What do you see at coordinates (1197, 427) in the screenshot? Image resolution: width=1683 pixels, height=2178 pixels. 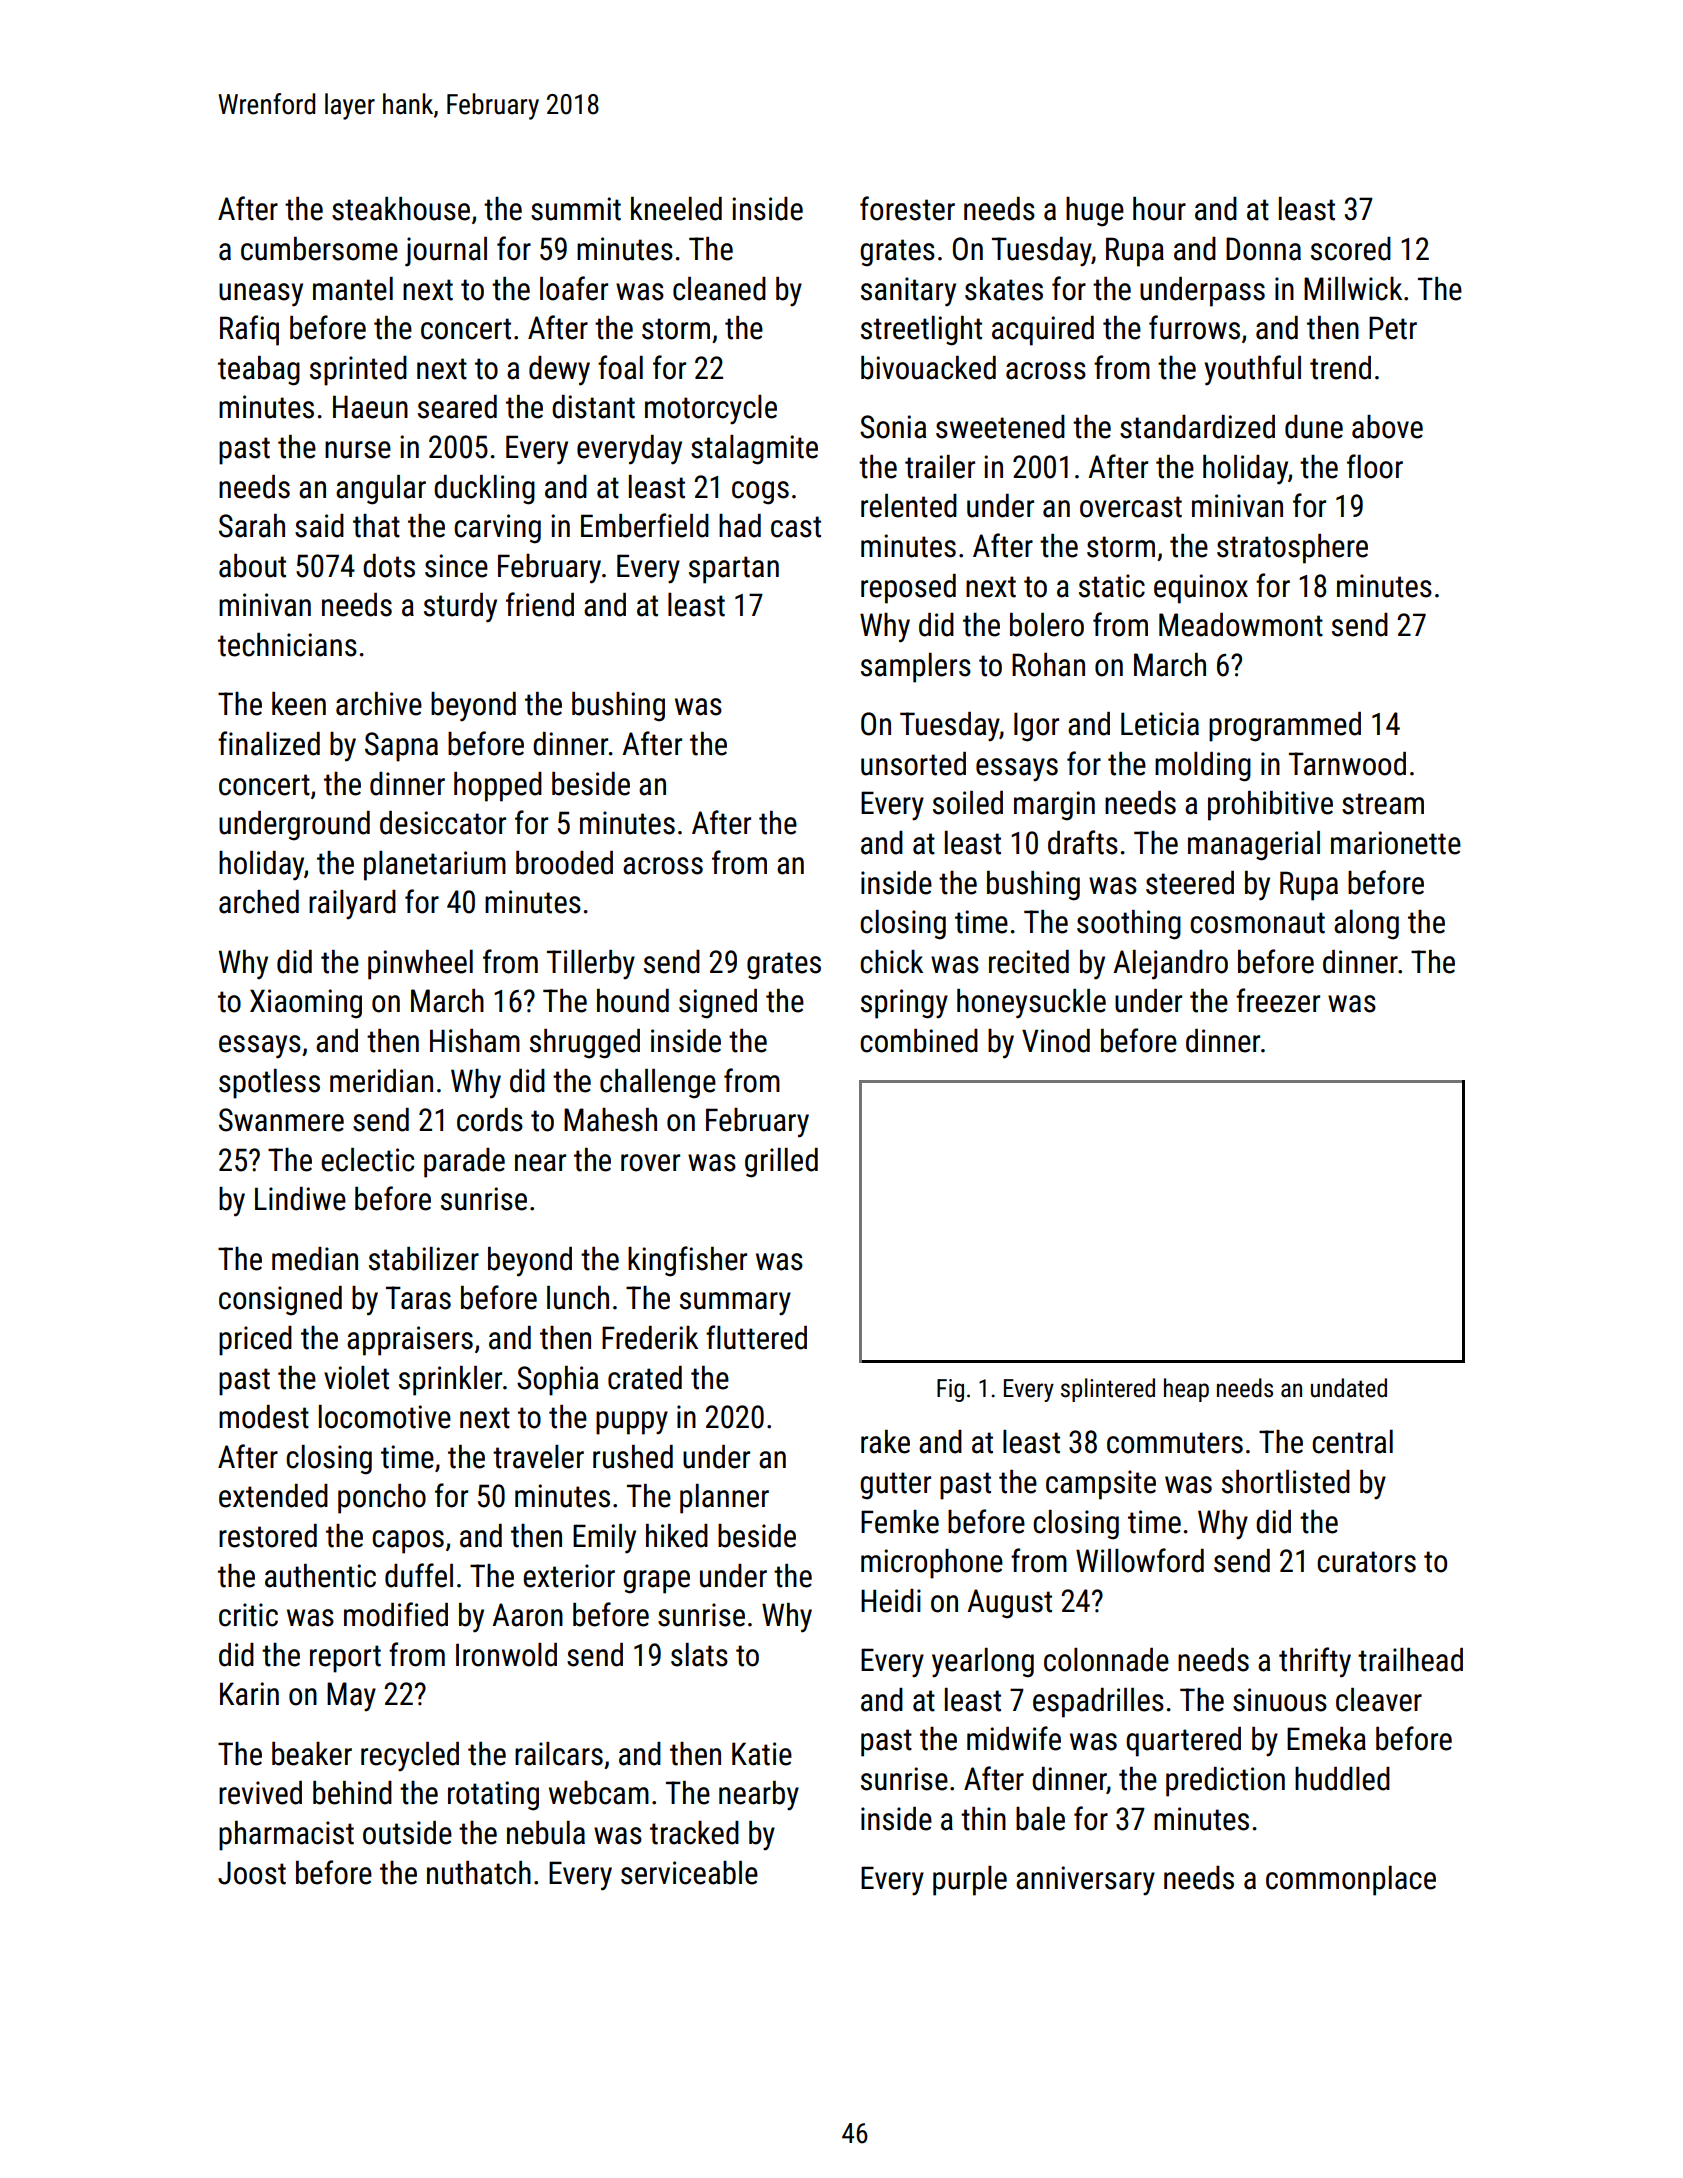 I see `standardized` at bounding box center [1197, 427].
